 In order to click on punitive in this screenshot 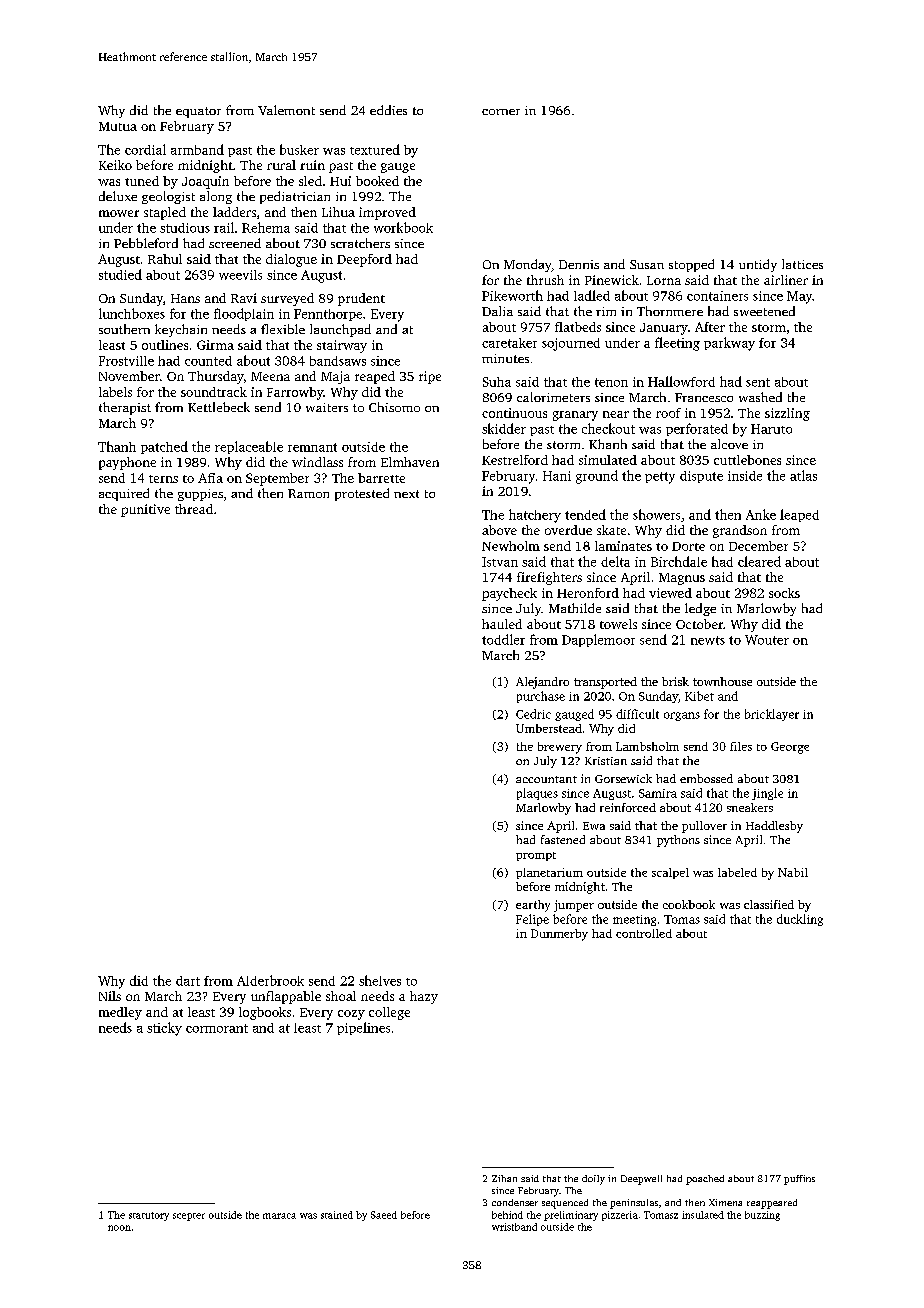, I will do `click(145, 510)`.
